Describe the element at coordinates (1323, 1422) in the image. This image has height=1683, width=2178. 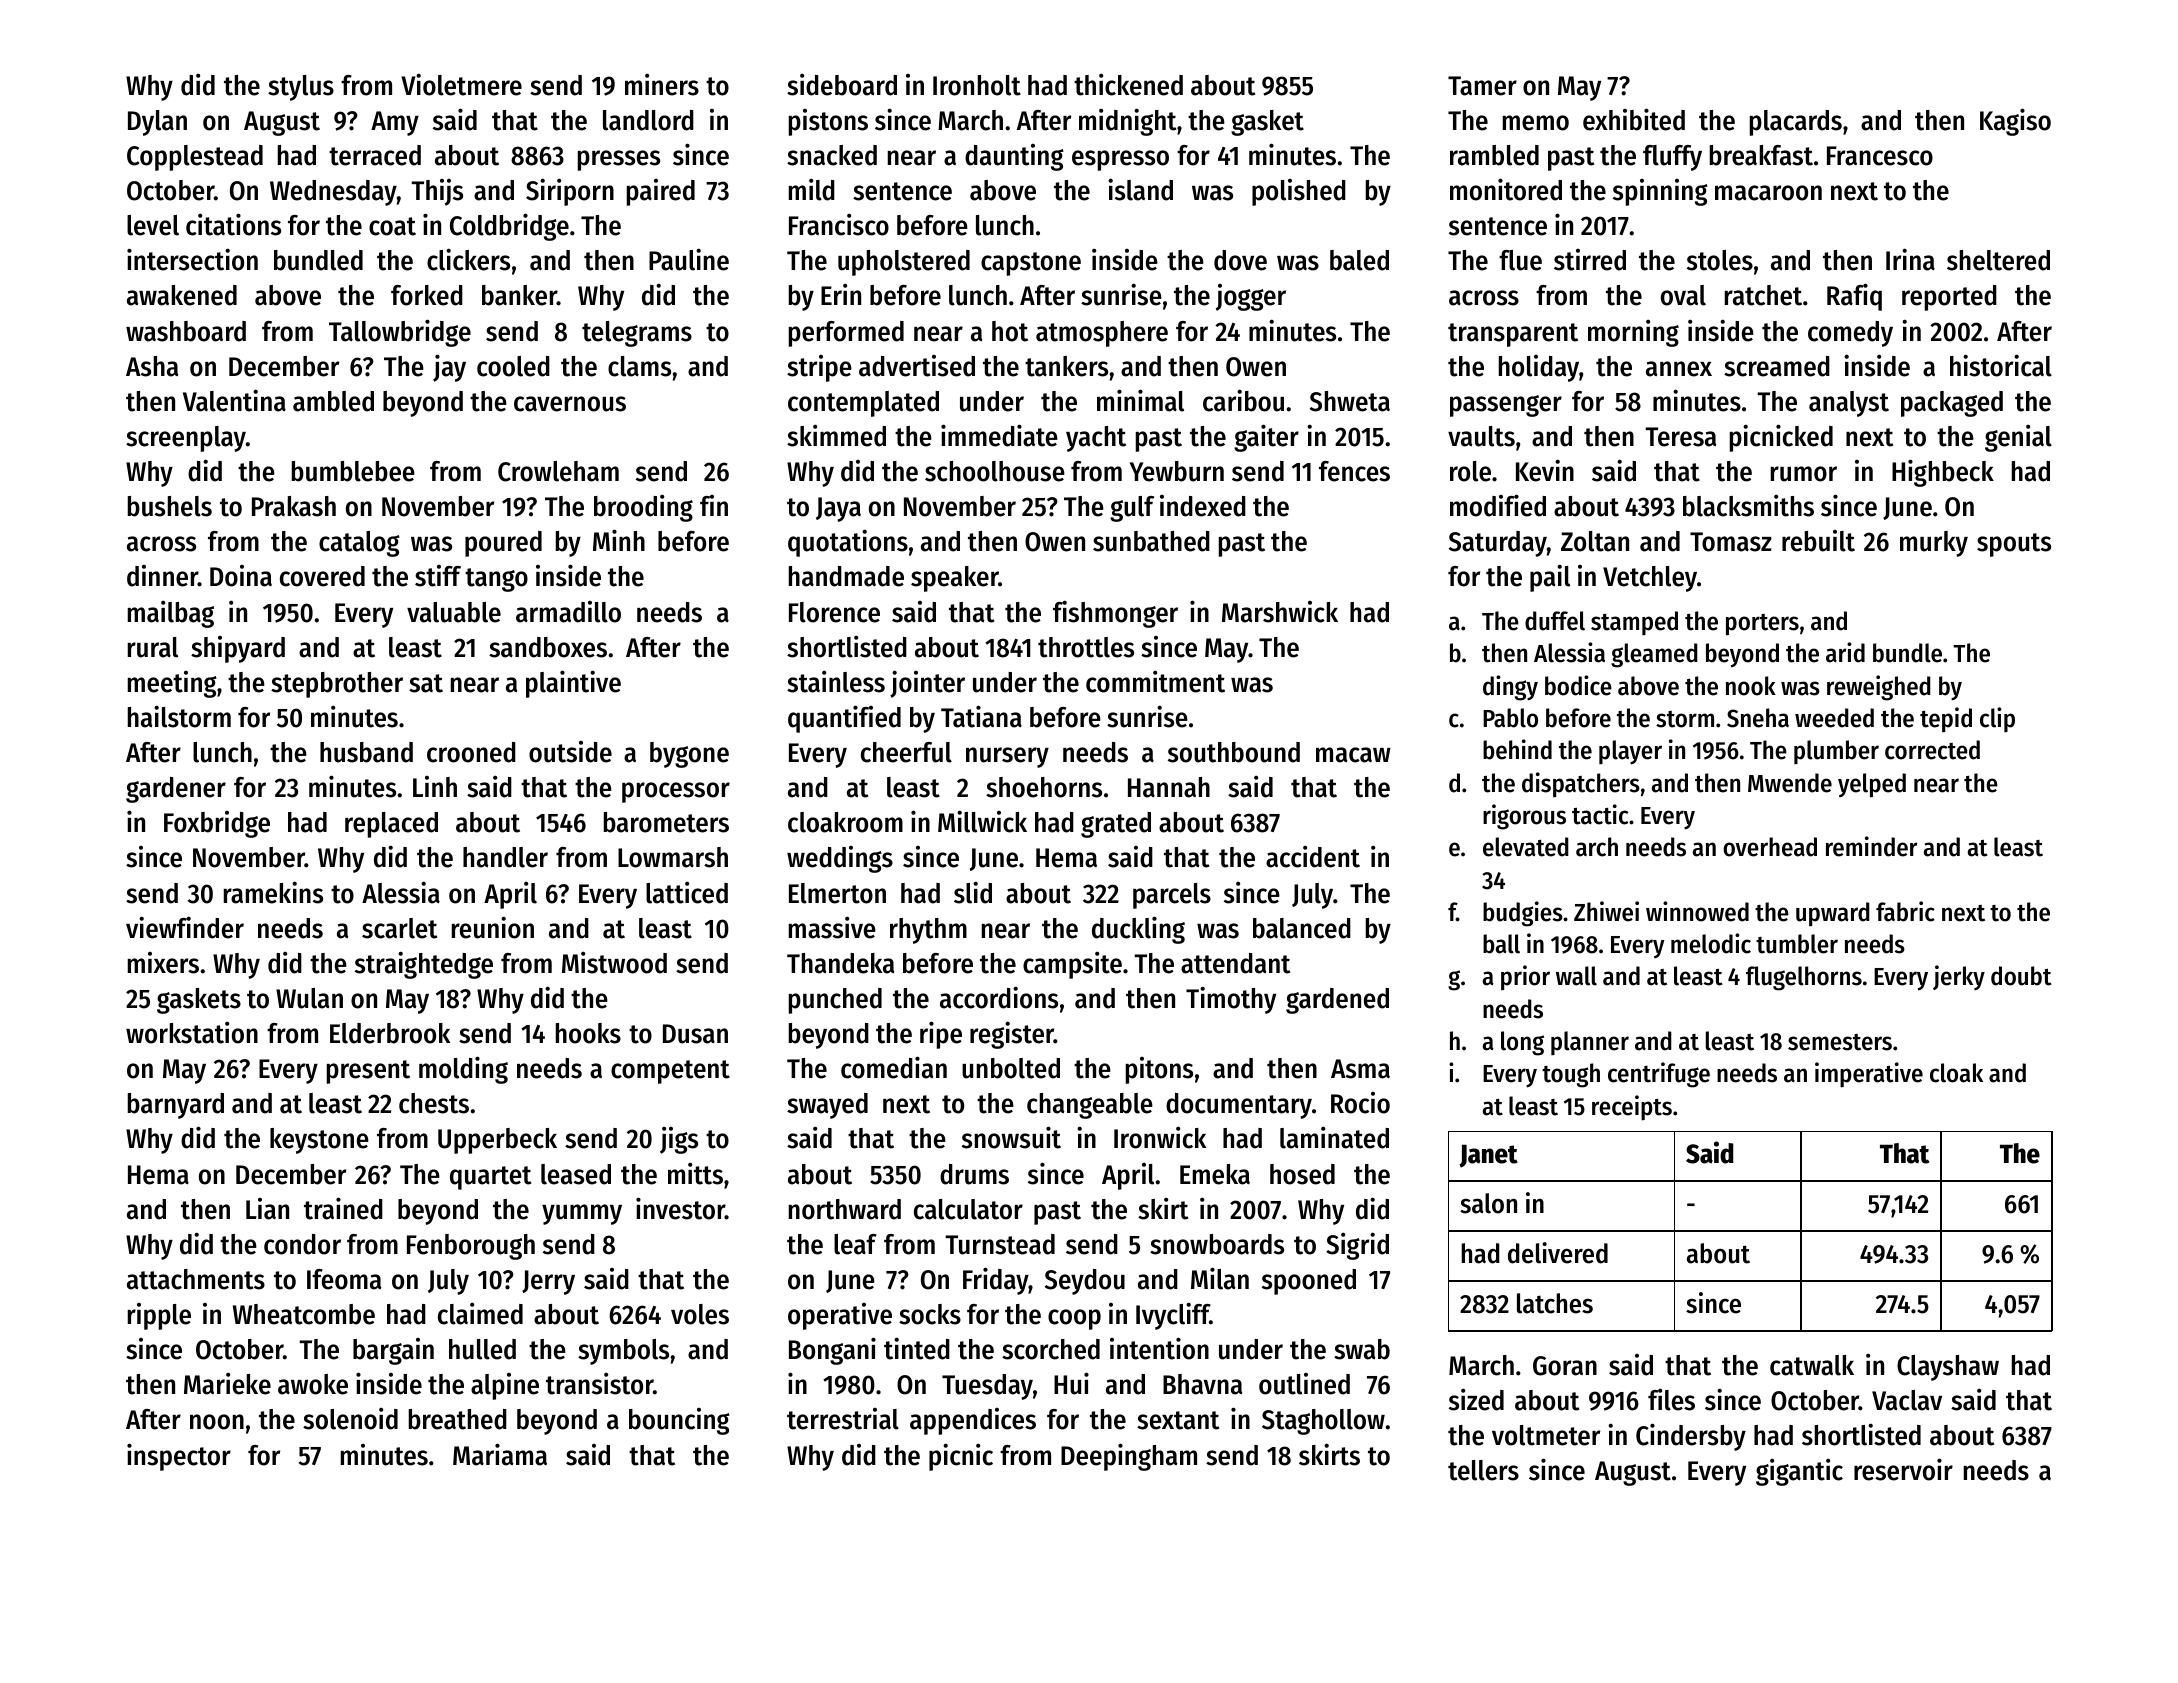
I see `Staghollow` at that location.
